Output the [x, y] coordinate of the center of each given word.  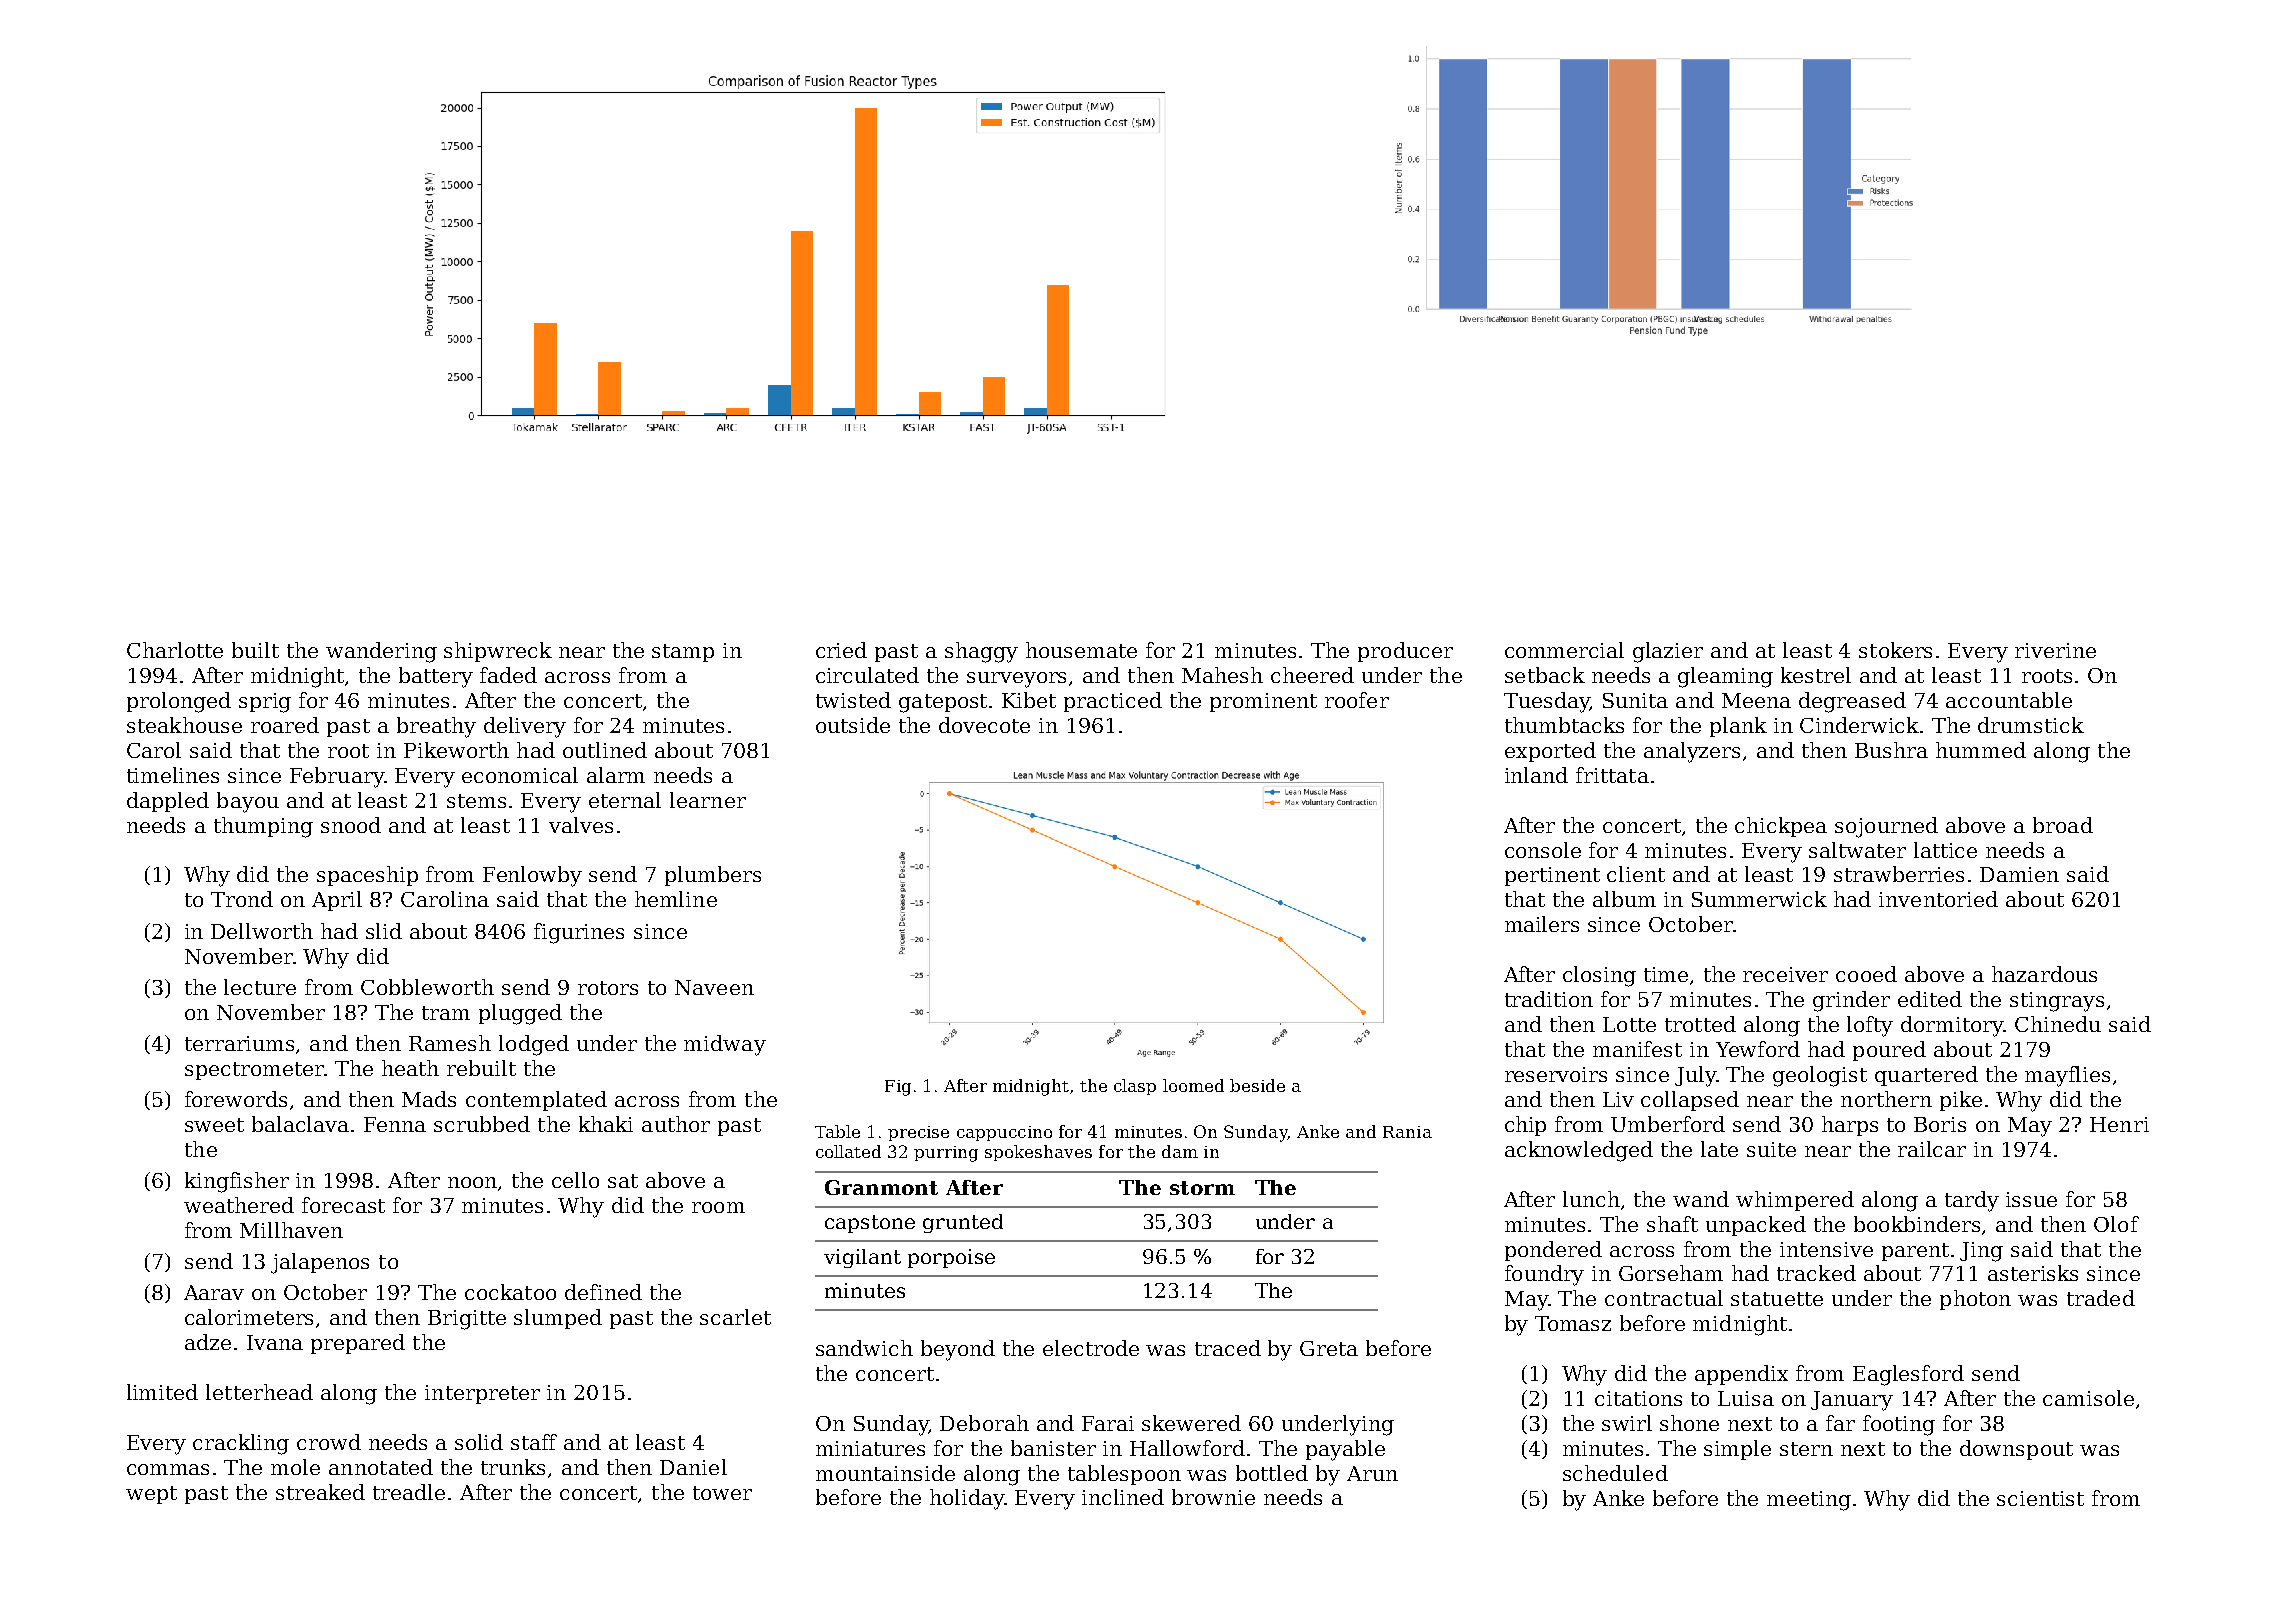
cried [841, 650]
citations [1638, 1398]
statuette [1777, 1299]
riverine [2055, 650]
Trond [242, 899]
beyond [958, 1350]
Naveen [714, 987]
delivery [525, 727]
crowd [329, 1442]
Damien [2019, 874]
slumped [558, 1319]
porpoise [951, 1258]
